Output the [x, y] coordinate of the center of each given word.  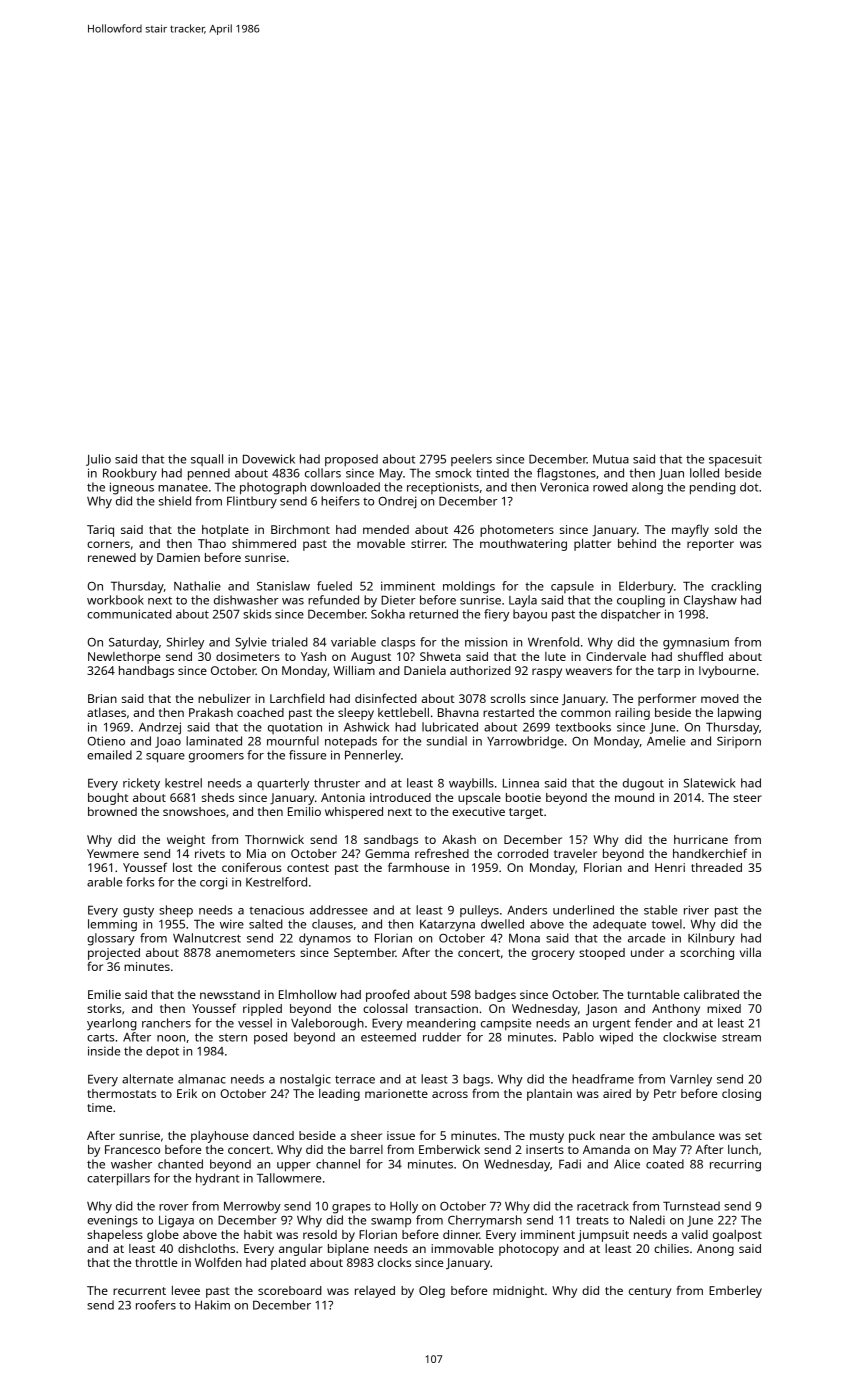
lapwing [739, 714]
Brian [102, 698]
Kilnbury [711, 939]
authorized [480, 670]
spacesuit [735, 461]
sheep [176, 911]
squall [207, 460]
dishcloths [206, 1248]
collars [323, 473]
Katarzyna [447, 926]
